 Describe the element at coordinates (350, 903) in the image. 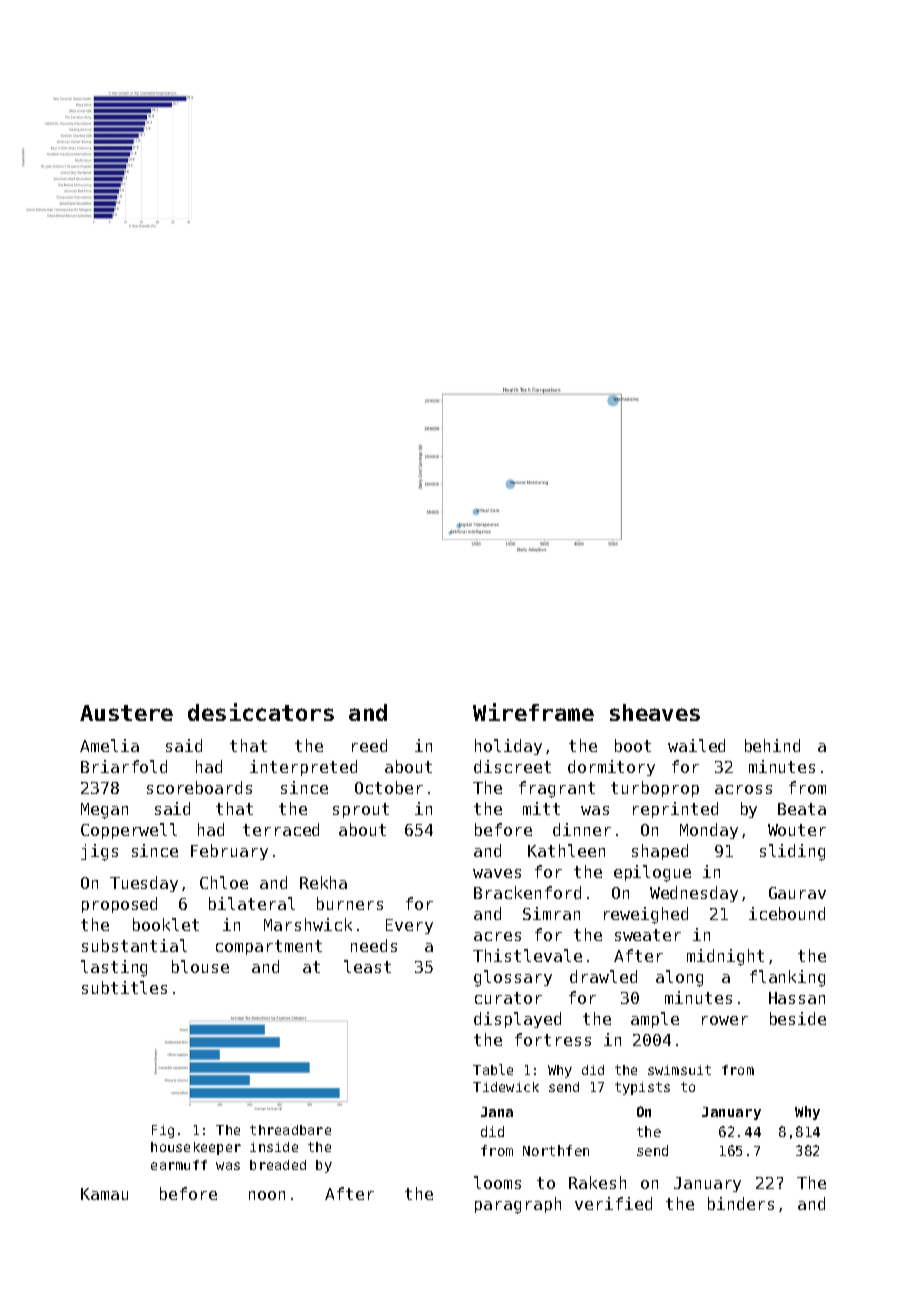

I see `burners` at that location.
